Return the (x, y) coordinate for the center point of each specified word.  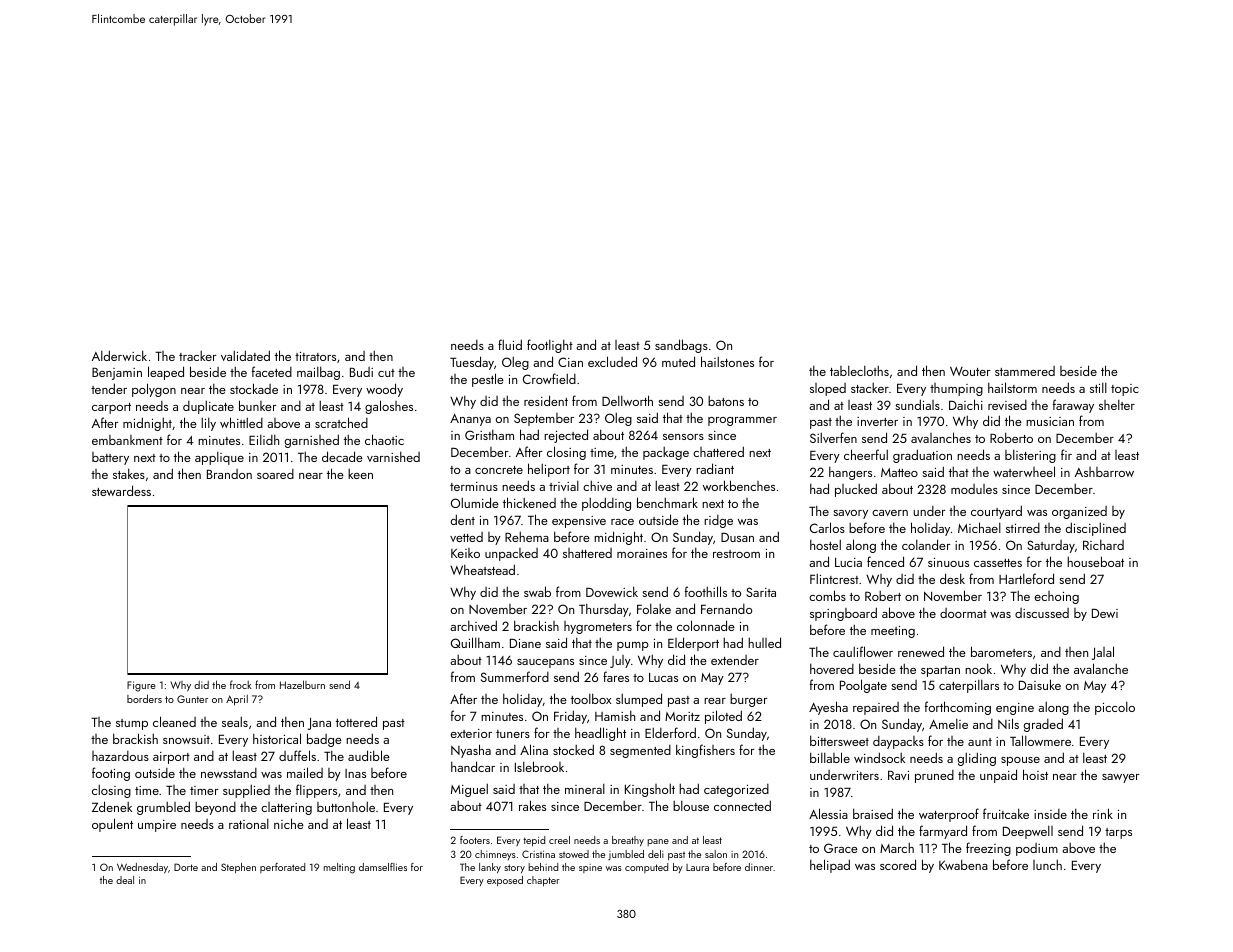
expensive (579, 522)
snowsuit (186, 739)
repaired (876, 708)
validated (245, 355)
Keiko (465, 553)
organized (1079, 512)
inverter (877, 421)
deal (125, 880)
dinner (759, 867)
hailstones (727, 361)
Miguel (469, 790)
